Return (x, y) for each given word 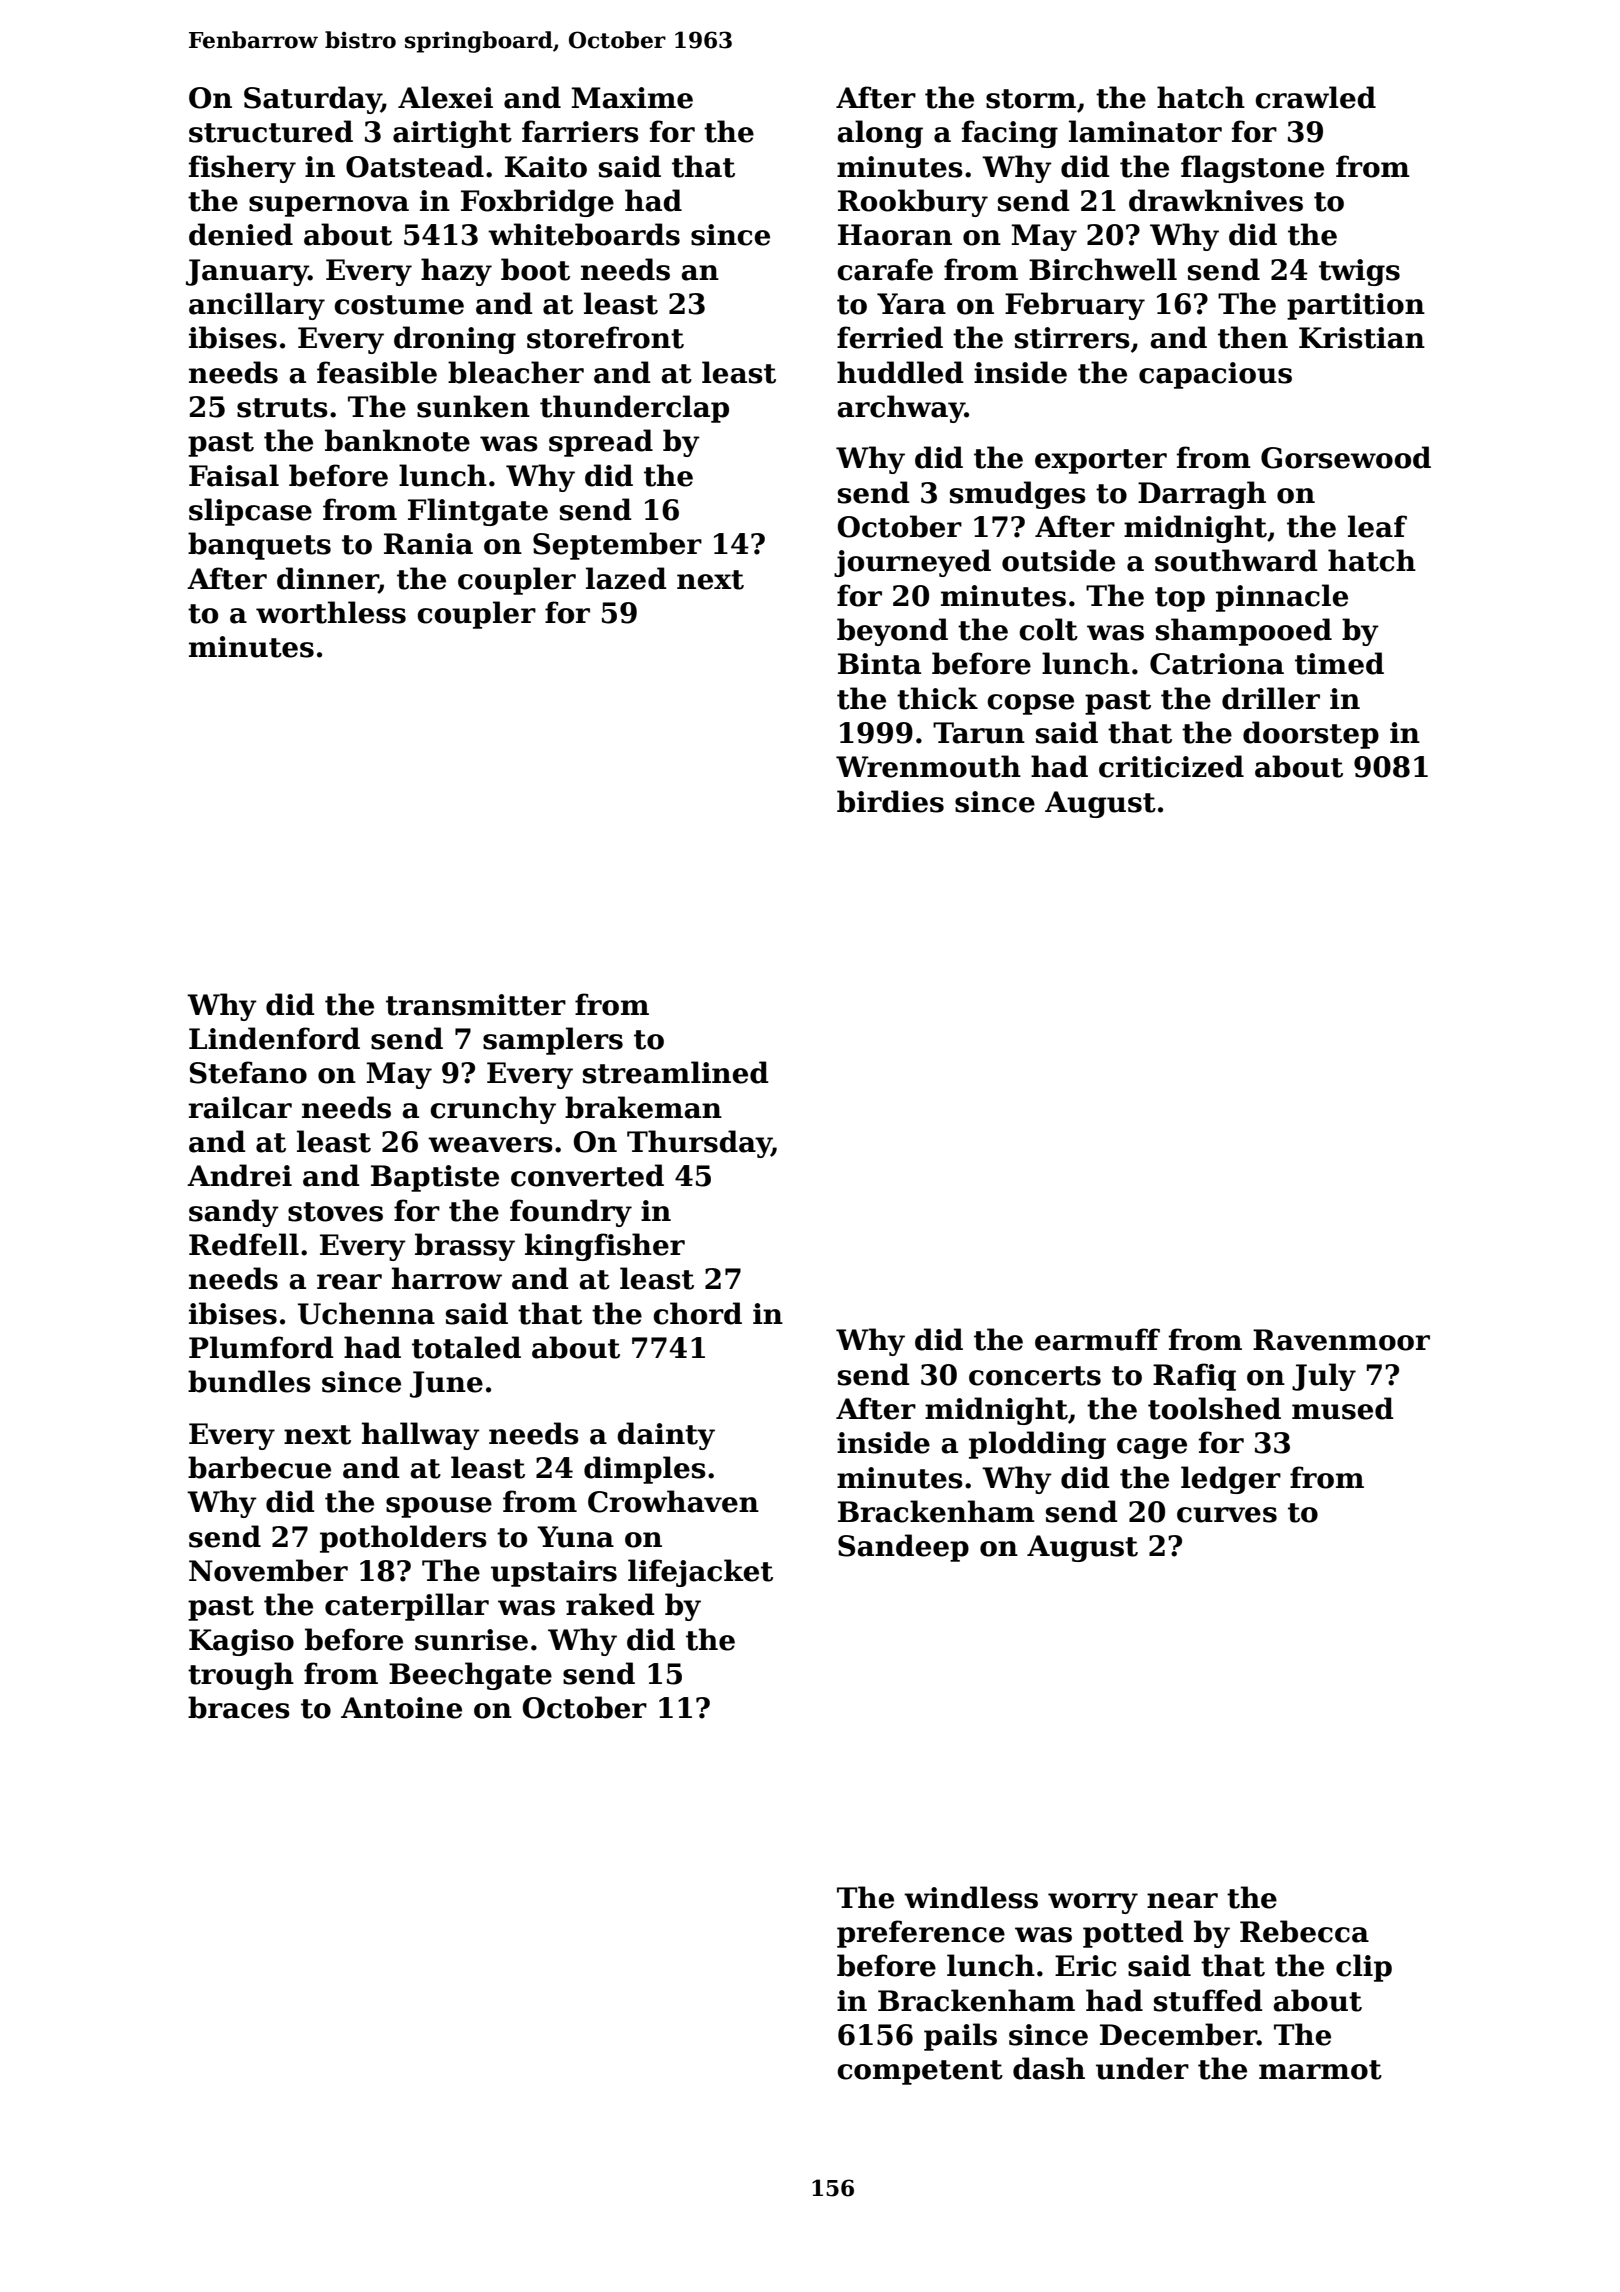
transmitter (476, 1005)
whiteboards (584, 234)
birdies (890, 801)
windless (971, 1897)
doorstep (1311, 735)
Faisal (234, 475)
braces (239, 1707)
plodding (1037, 1445)
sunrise (471, 1640)
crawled (1315, 97)
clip (1364, 1968)
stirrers (1072, 338)
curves (1227, 1515)
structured (271, 131)
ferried (890, 337)
